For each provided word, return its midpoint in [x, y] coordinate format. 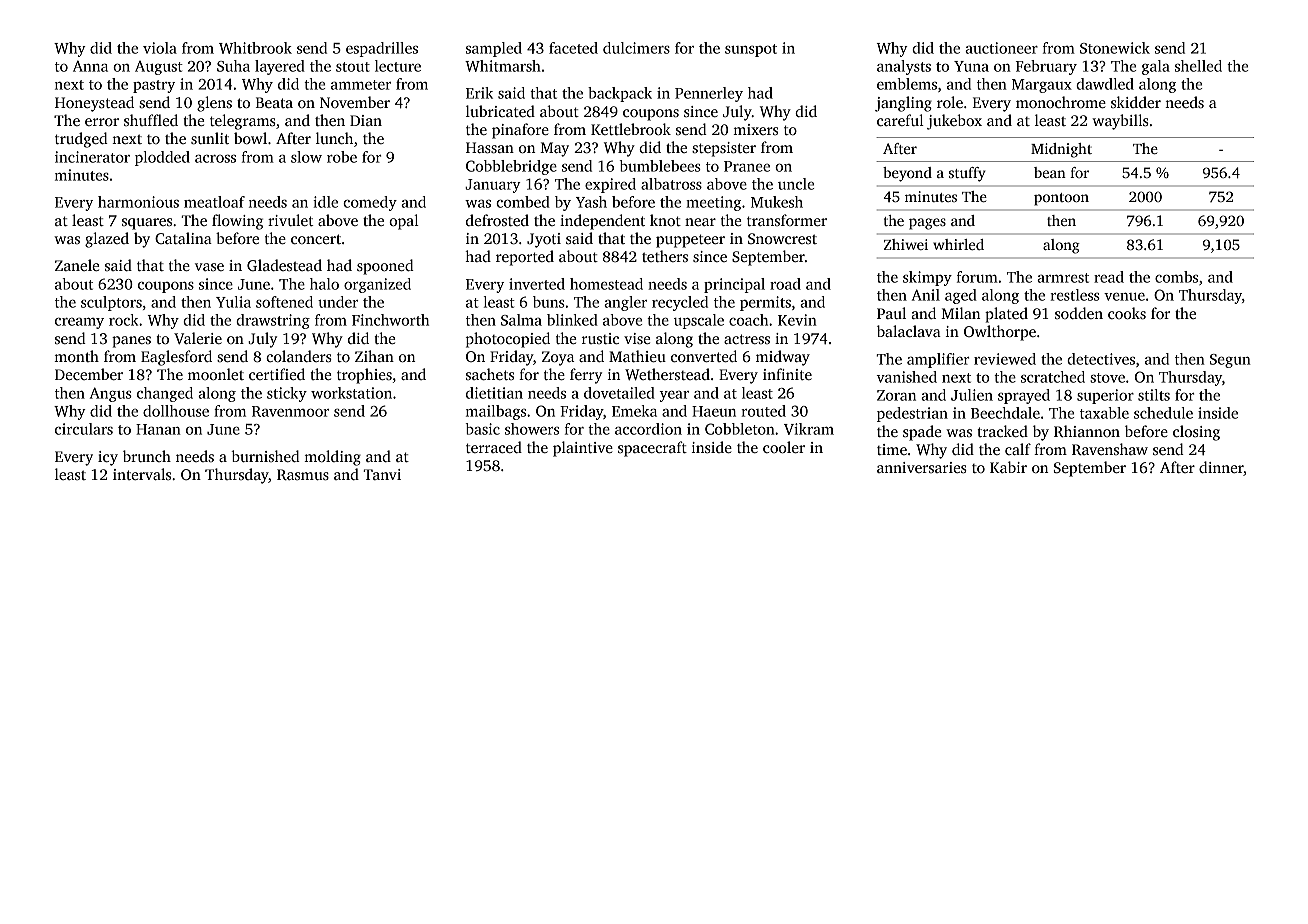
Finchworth [390, 320]
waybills [1120, 122]
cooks [1127, 313]
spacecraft [652, 449]
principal [734, 285]
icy [108, 458]
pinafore [520, 131]
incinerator [92, 157]
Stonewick [1115, 48]
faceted [573, 48]
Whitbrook [255, 48]
